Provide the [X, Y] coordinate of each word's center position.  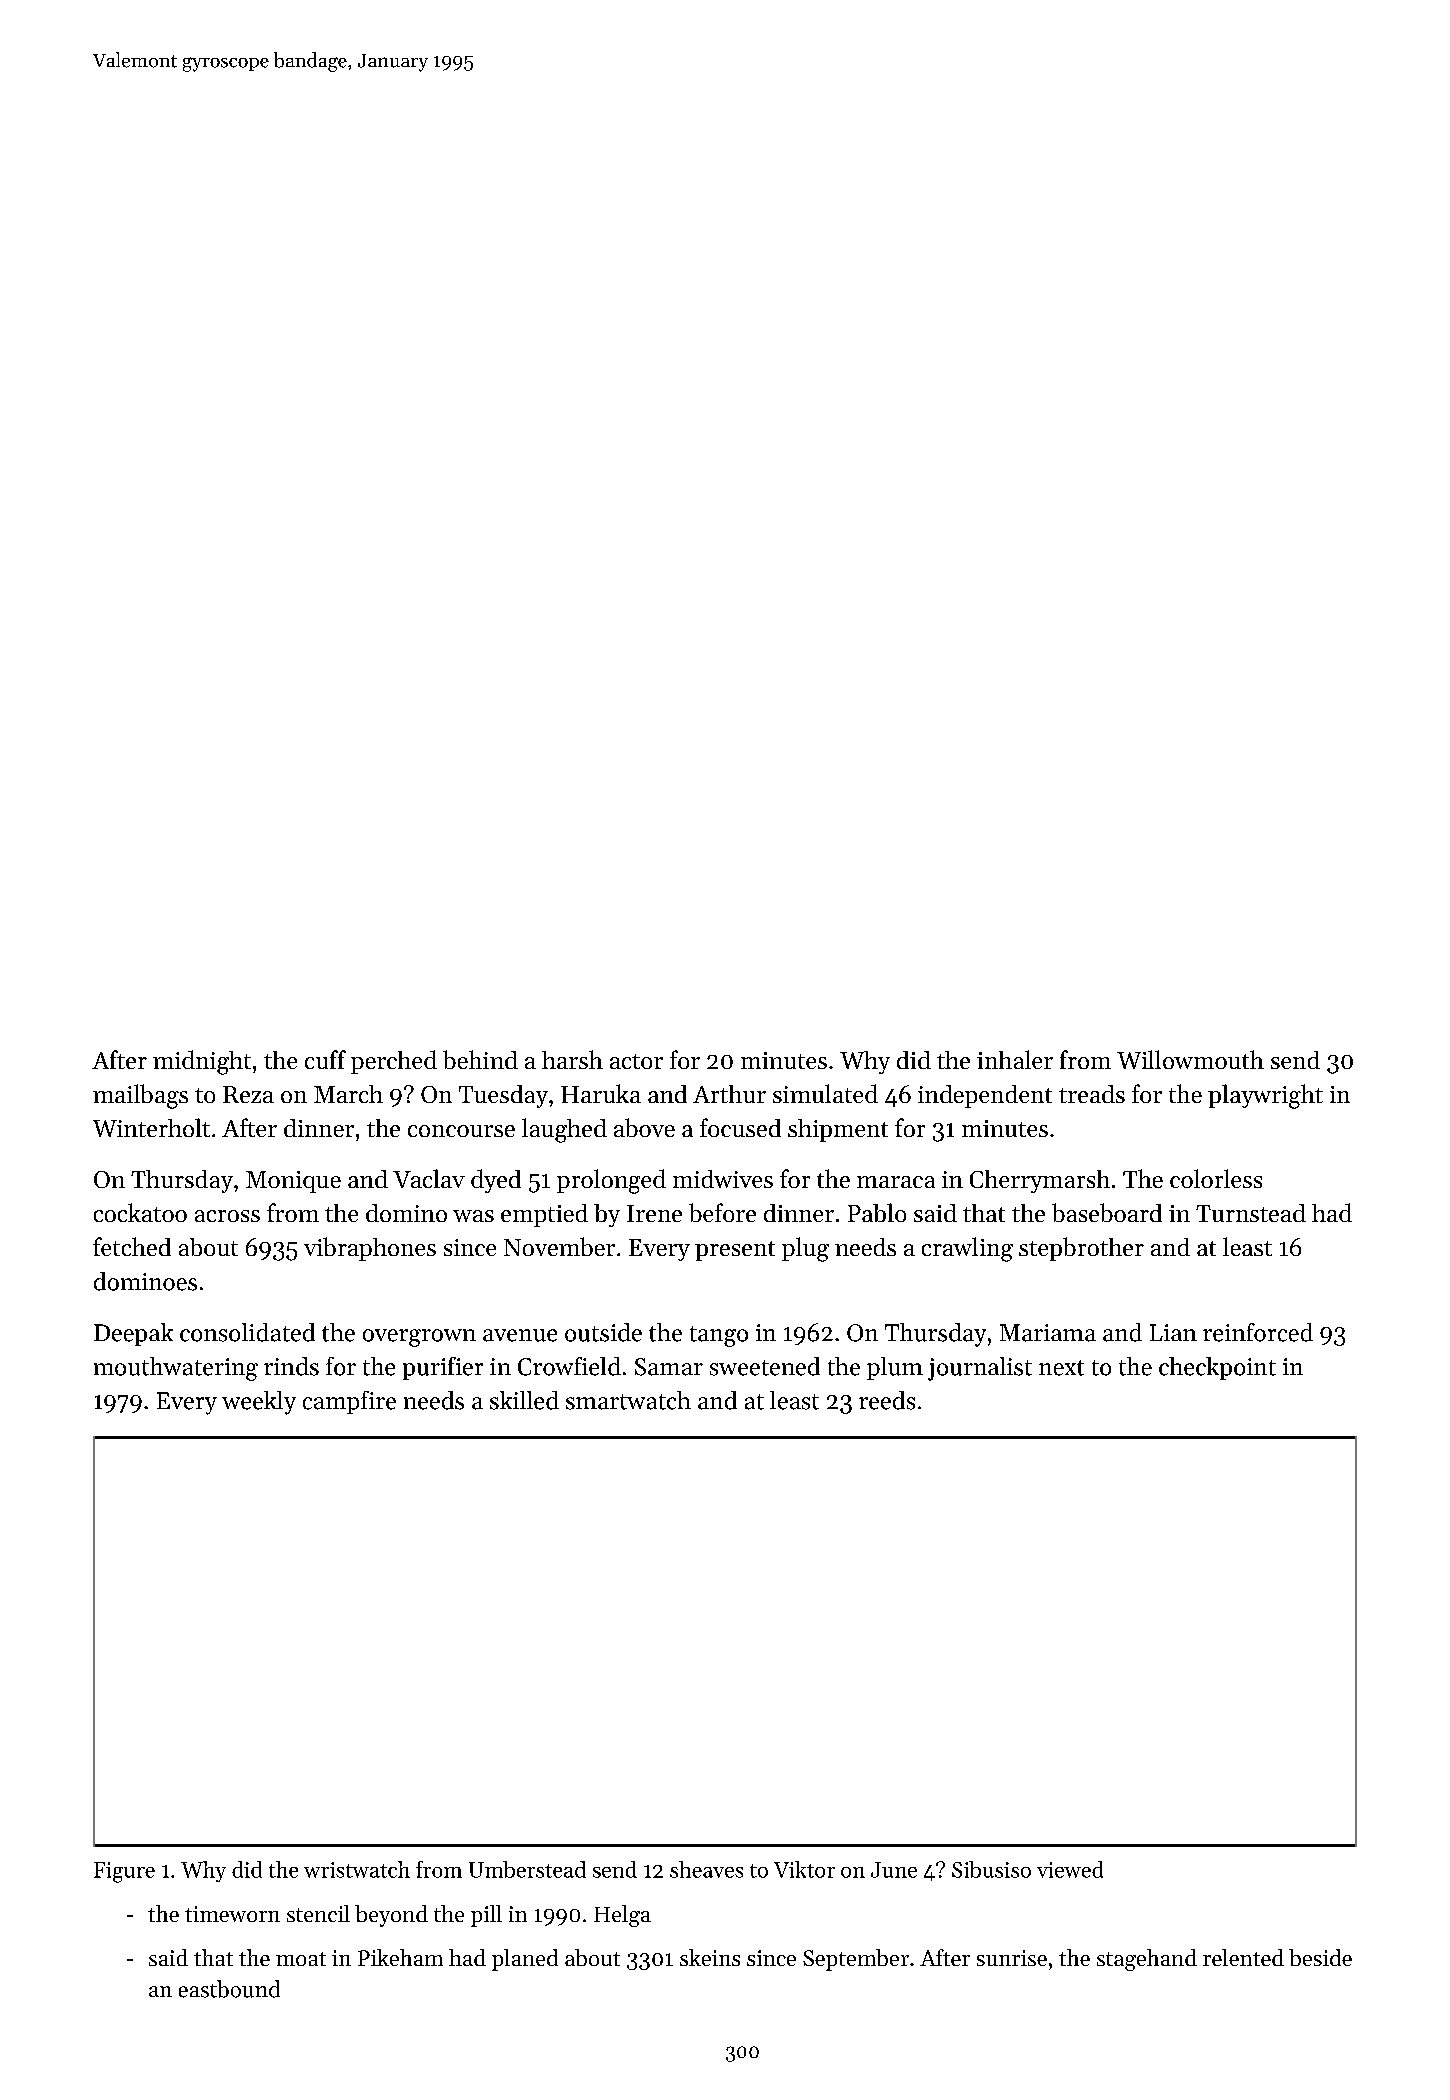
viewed [1070, 1869]
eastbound [229, 1989]
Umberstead [527, 1869]
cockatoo [140, 1212]
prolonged [611, 1181]
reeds [887, 1400]
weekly [259, 1403]
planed [525, 1960]
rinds [291, 1366]
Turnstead [1251, 1213]
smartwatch [628, 1400]
